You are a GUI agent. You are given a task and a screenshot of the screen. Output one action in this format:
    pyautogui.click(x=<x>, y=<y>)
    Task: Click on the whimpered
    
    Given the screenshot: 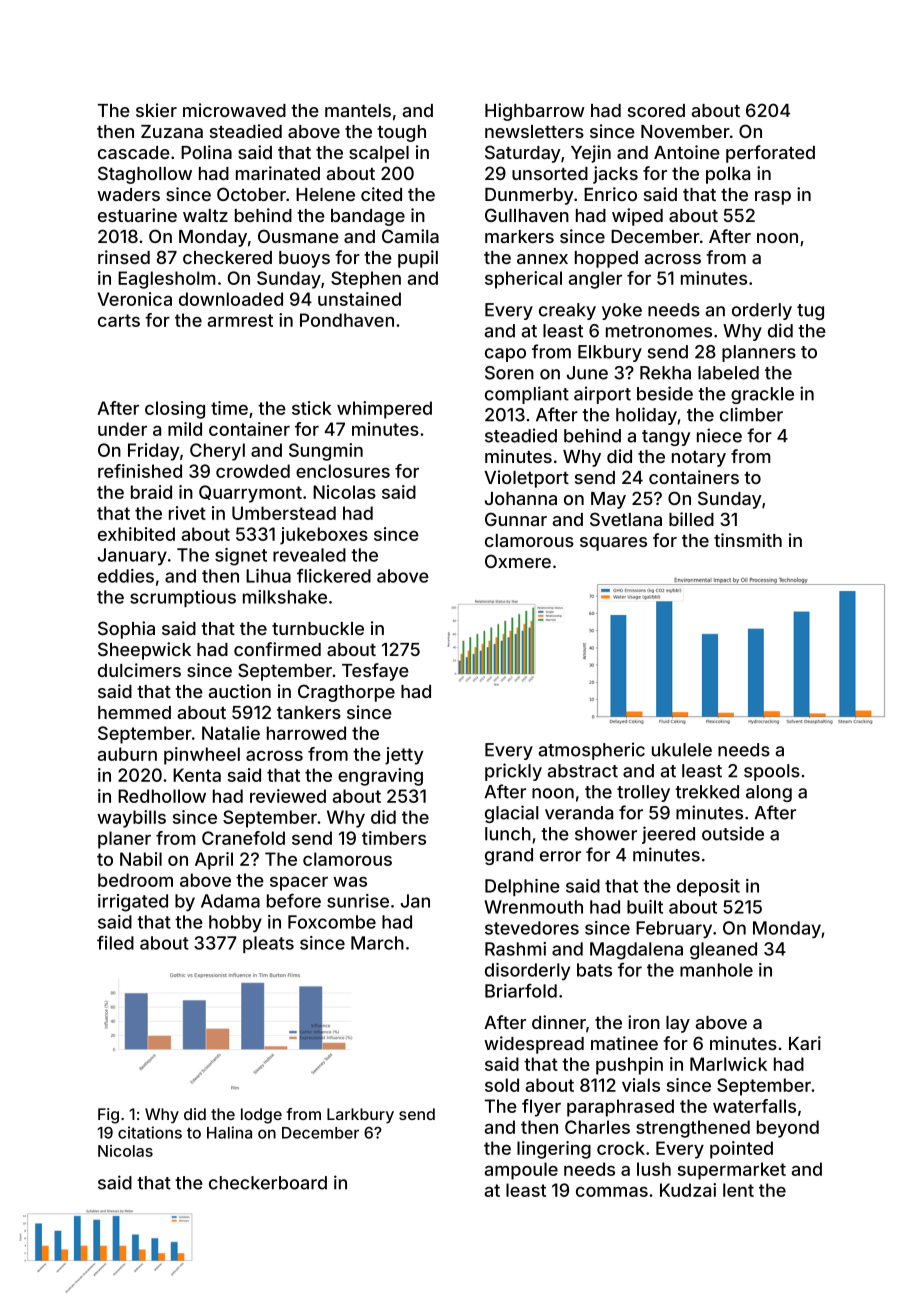 What is the action you would take?
    pyautogui.click(x=384, y=410)
